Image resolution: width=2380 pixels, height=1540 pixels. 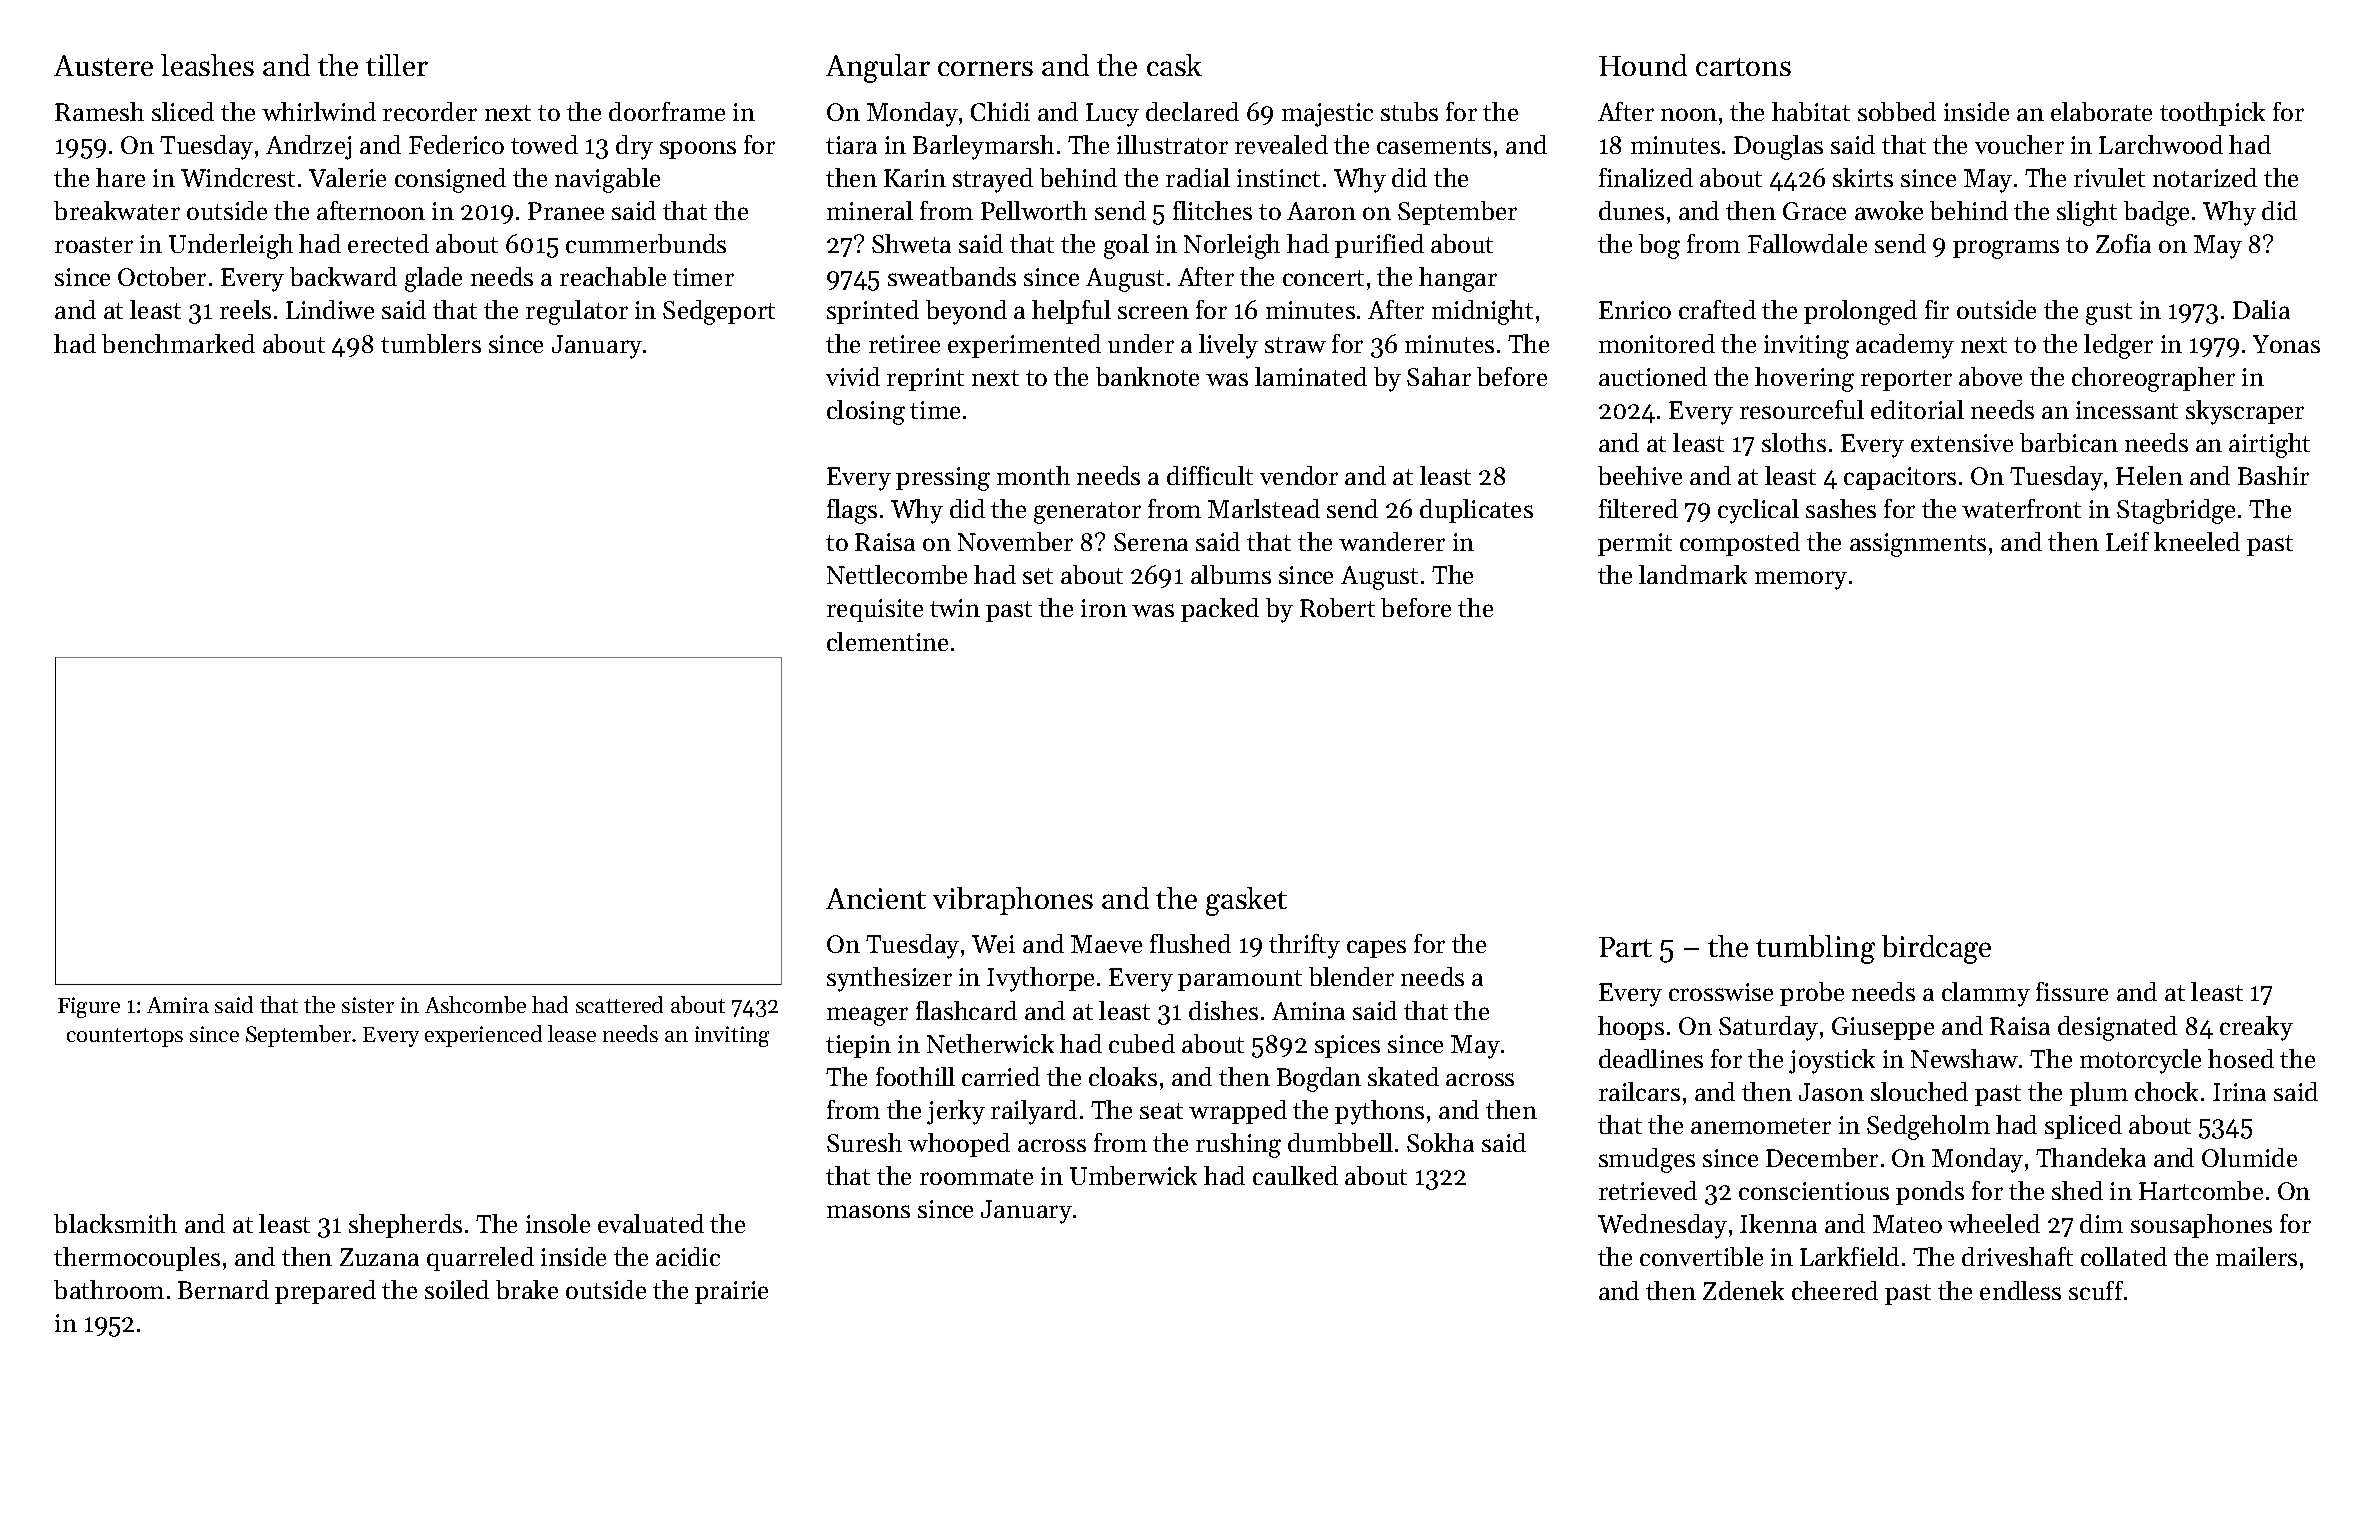 I want to click on requisite, so click(x=875, y=610).
